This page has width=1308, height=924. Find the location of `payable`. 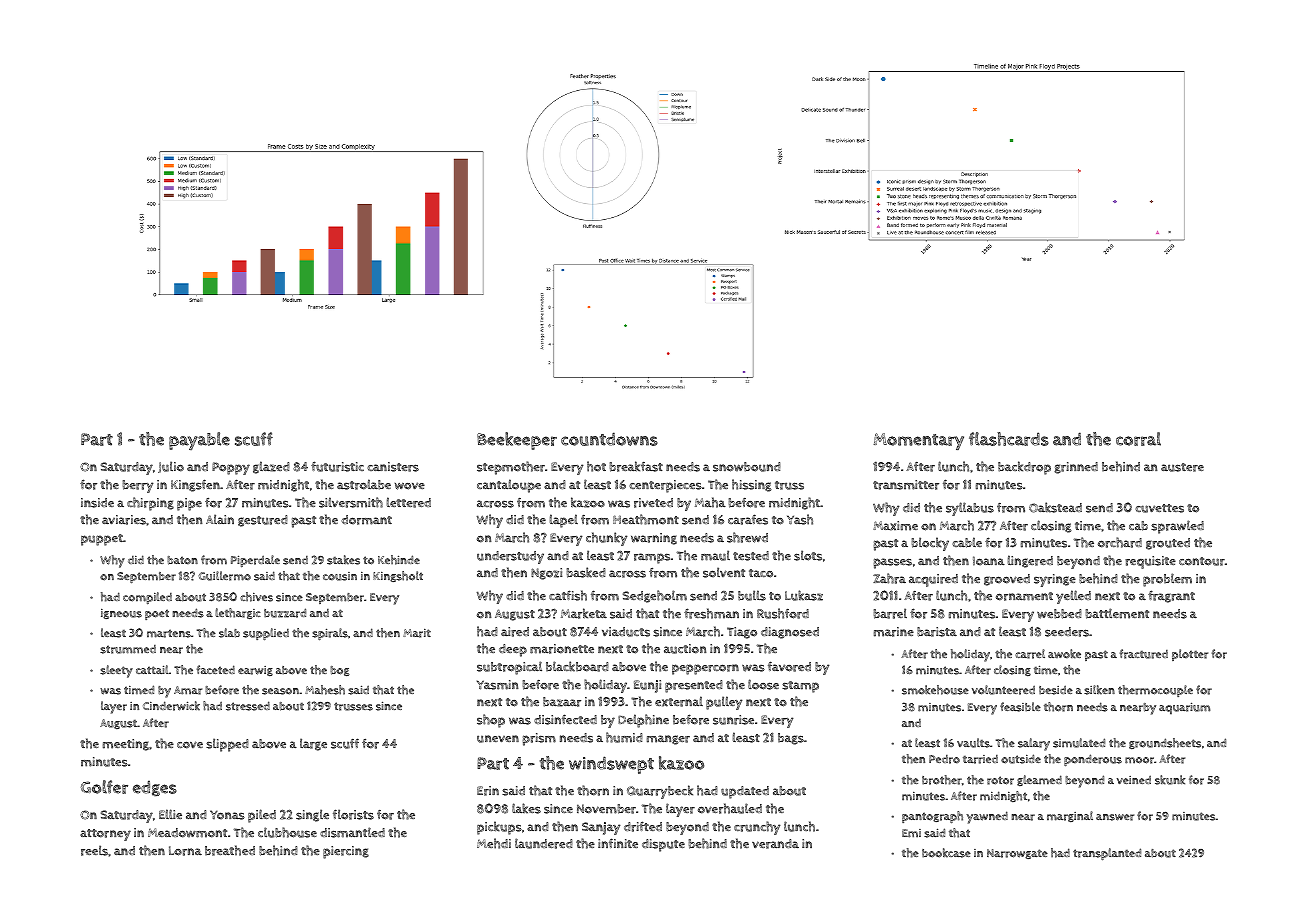

payable is located at coordinates (199, 441).
